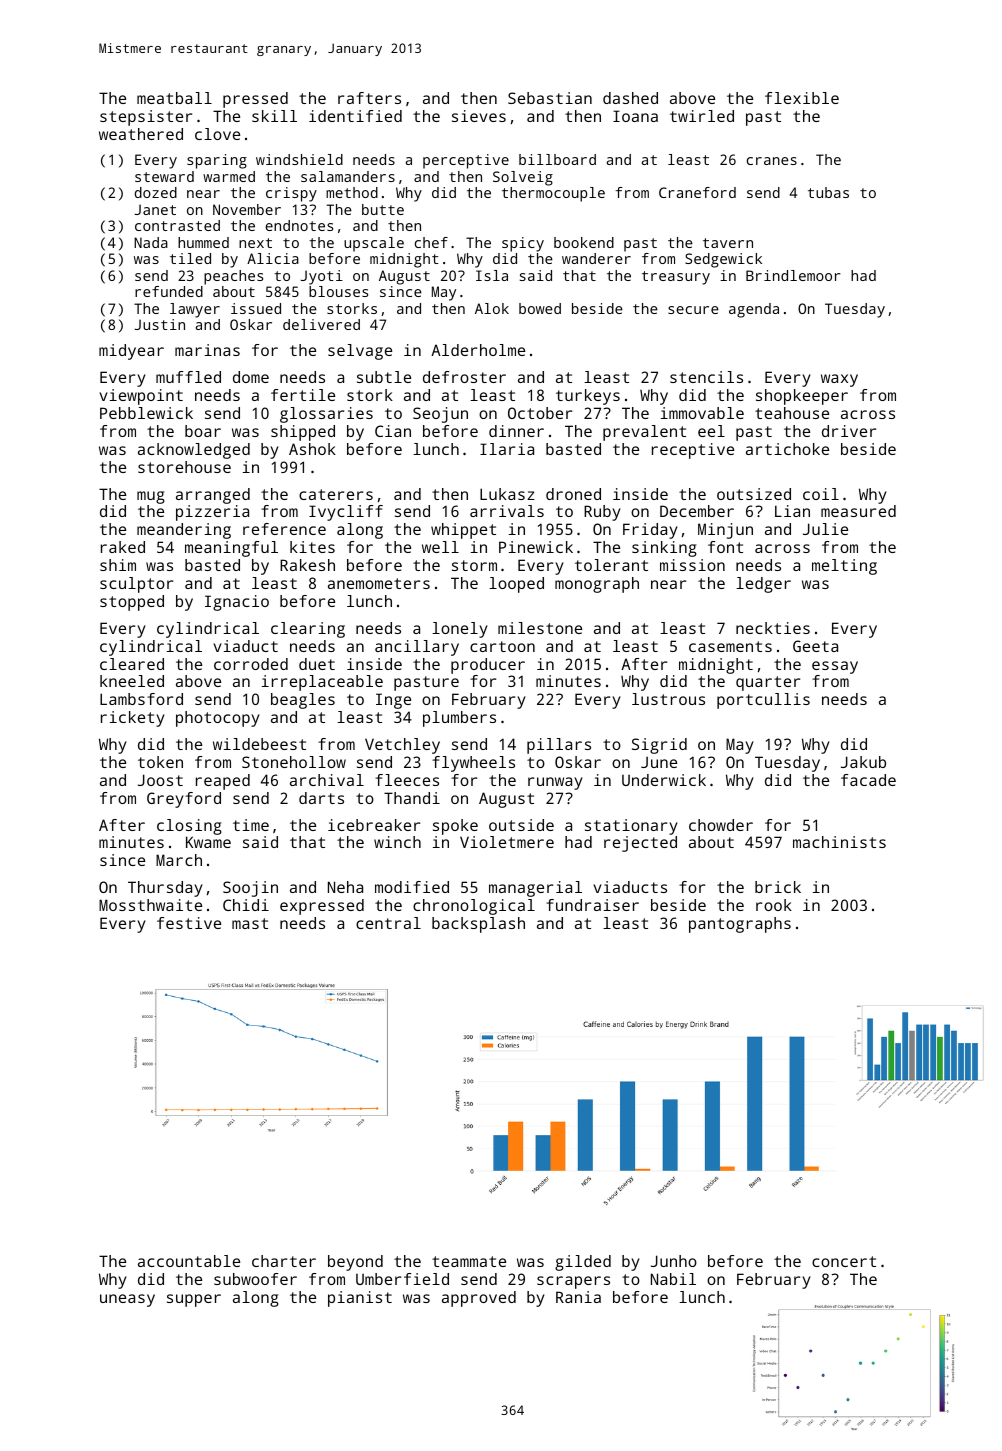  What do you see at coordinates (488, 666) in the screenshot?
I see `producer` at bounding box center [488, 666].
